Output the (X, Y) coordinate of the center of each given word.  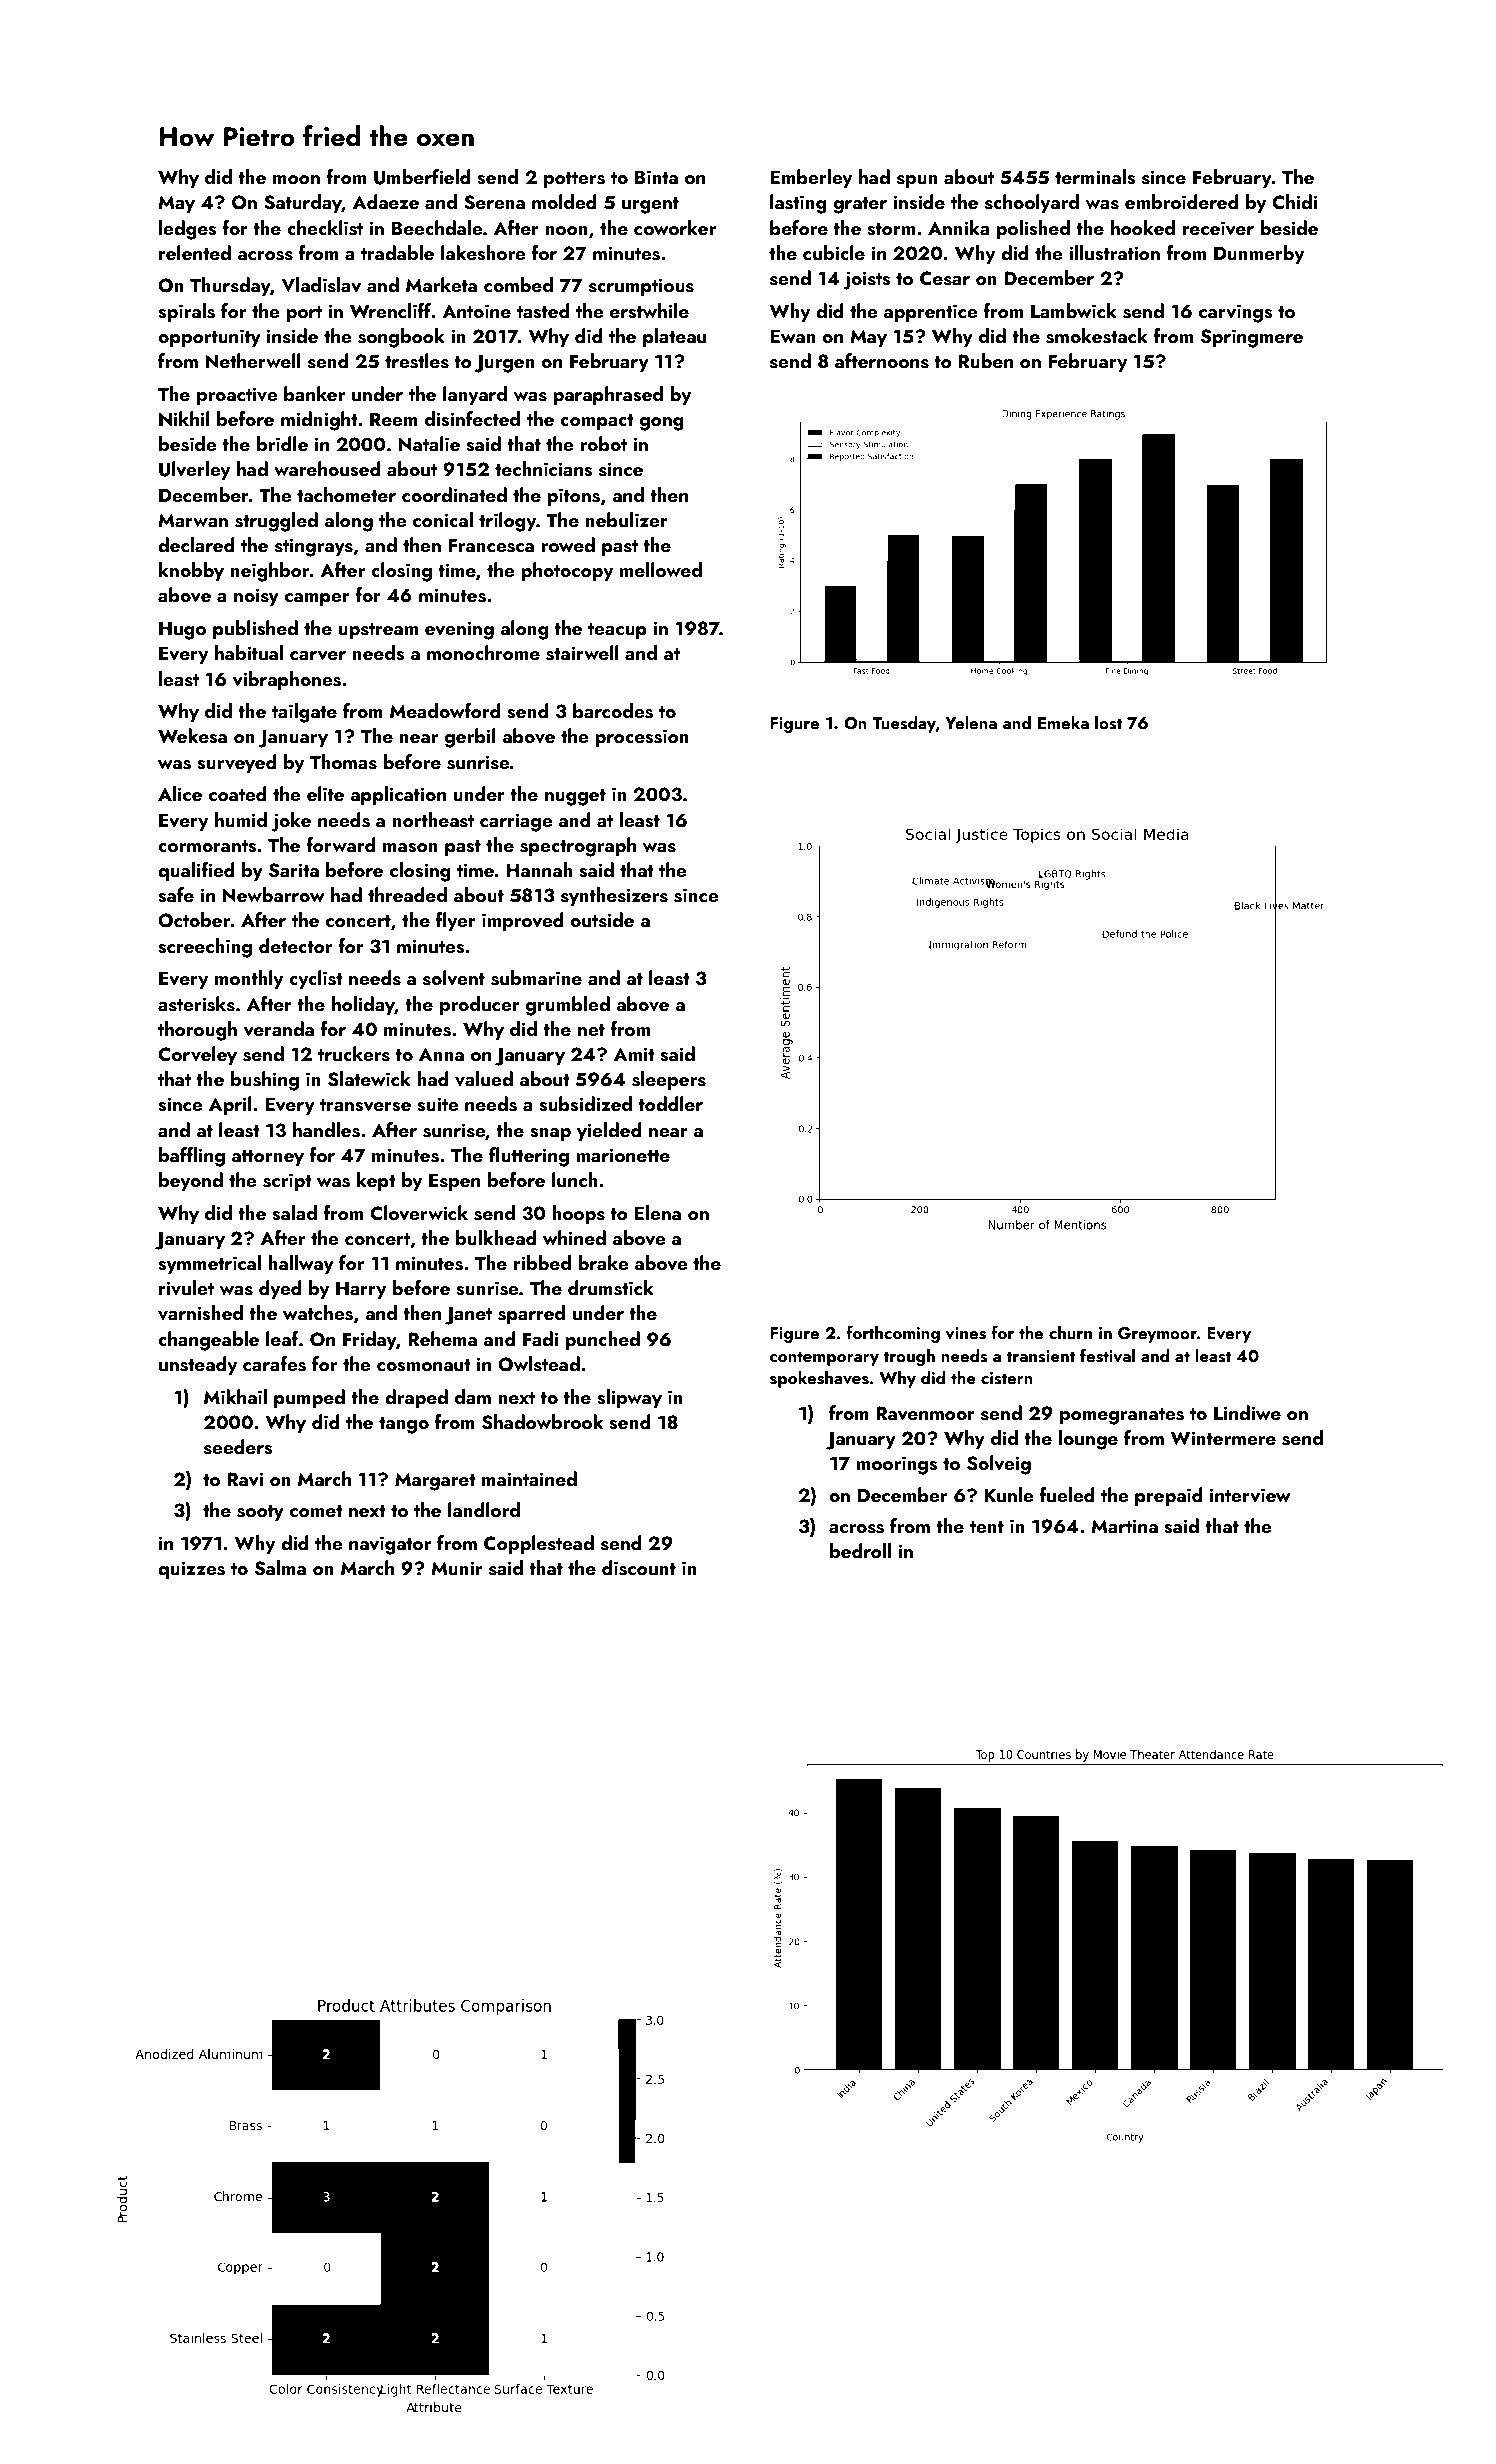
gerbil (470, 738)
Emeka (1063, 722)
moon (296, 179)
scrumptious (641, 287)
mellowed (660, 569)
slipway (629, 1398)
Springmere (1252, 338)
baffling (192, 1157)
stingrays (314, 547)
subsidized (585, 1104)
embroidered (1182, 201)
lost (1108, 723)
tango (404, 1425)
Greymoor (1157, 1335)
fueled (1067, 1494)
